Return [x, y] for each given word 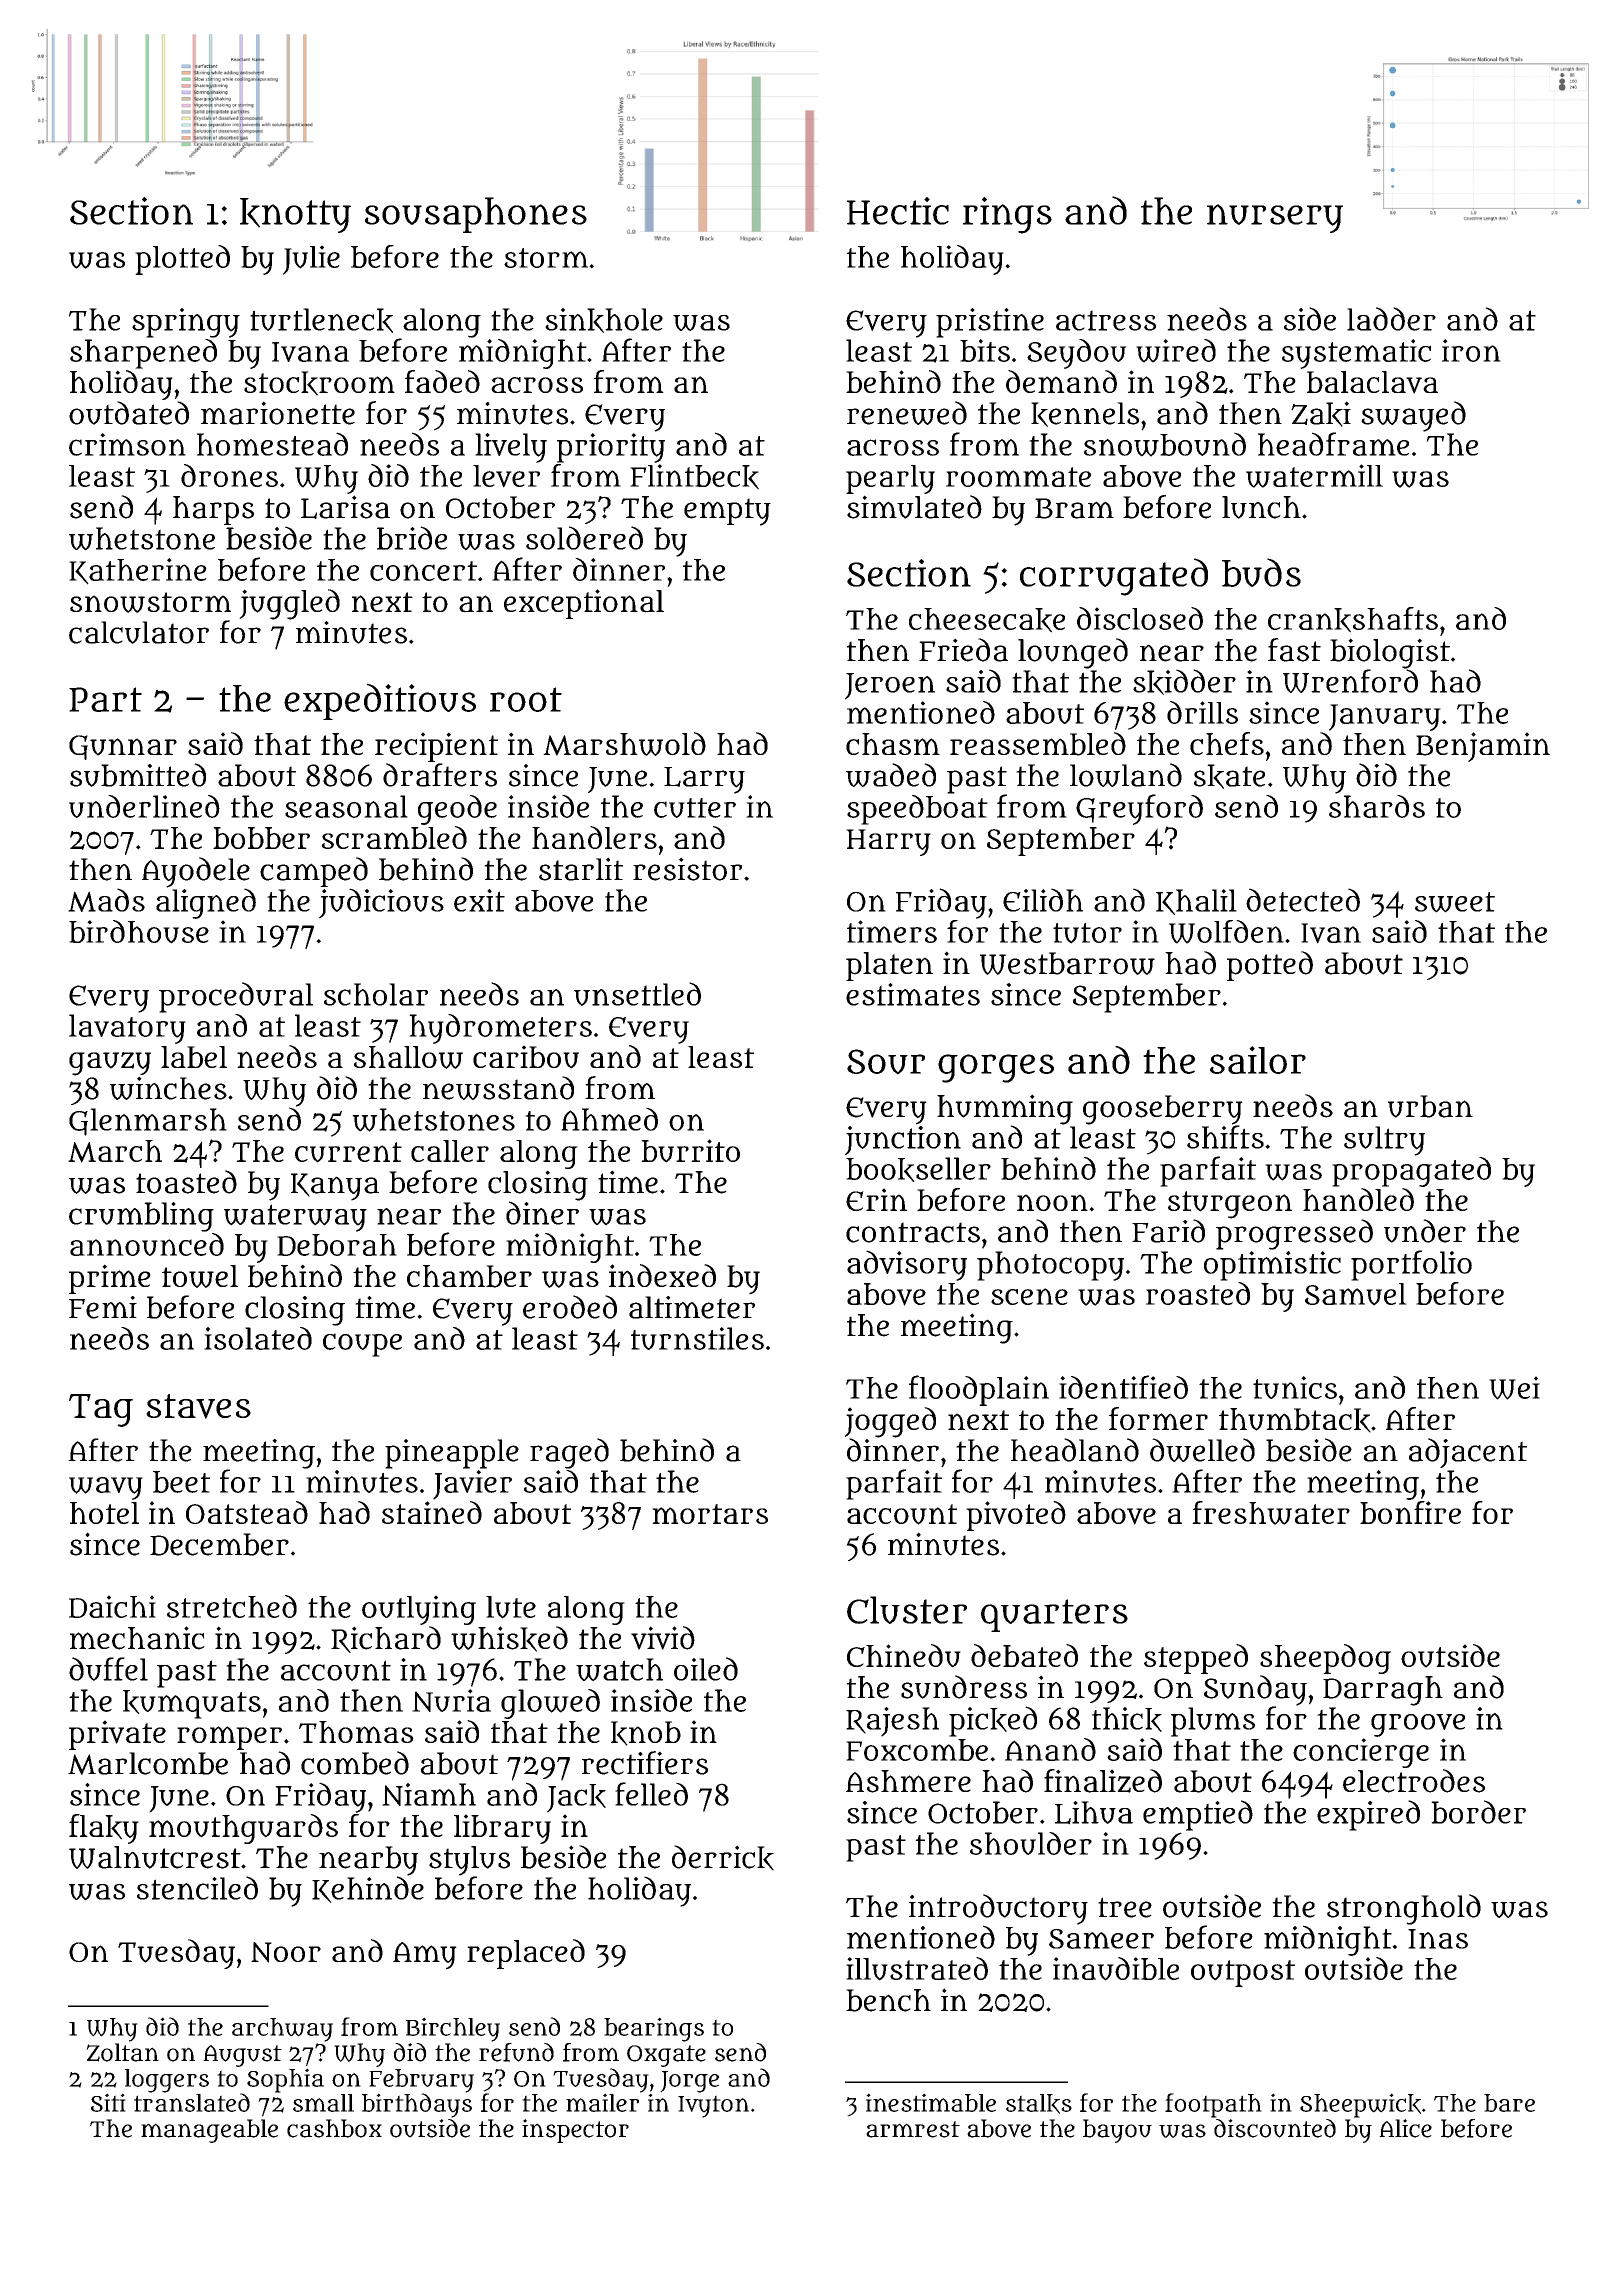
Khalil [1196, 902]
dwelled [1202, 1450]
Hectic [898, 211]
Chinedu [904, 1656]
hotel [104, 1513]
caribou [526, 1057]
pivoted [1016, 1516]
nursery [1275, 218]
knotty [295, 215]
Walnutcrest [155, 1857]
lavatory [127, 1029]
